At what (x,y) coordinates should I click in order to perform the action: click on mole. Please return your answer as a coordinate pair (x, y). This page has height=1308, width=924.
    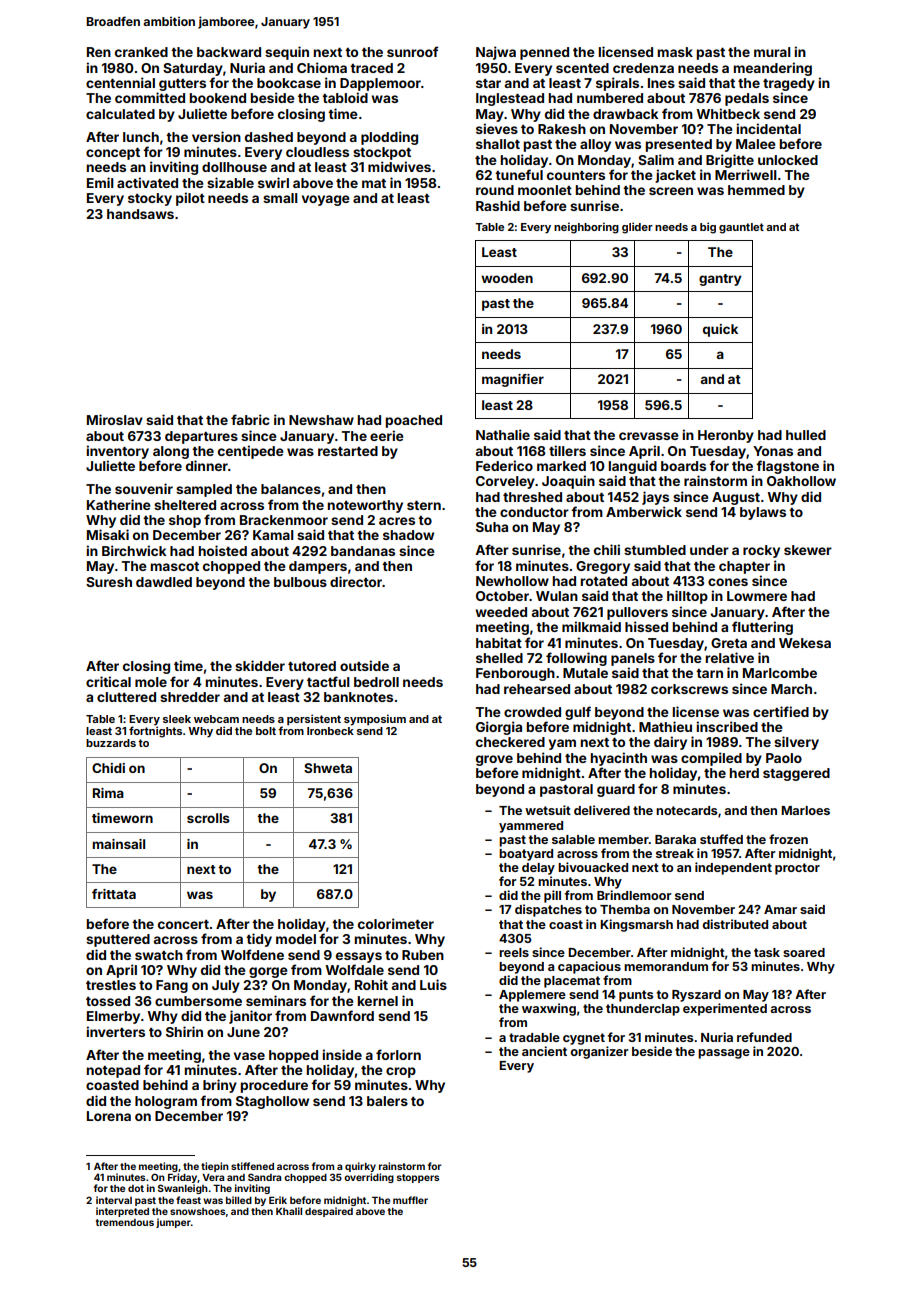
    Looking at the image, I should click on (151, 682).
